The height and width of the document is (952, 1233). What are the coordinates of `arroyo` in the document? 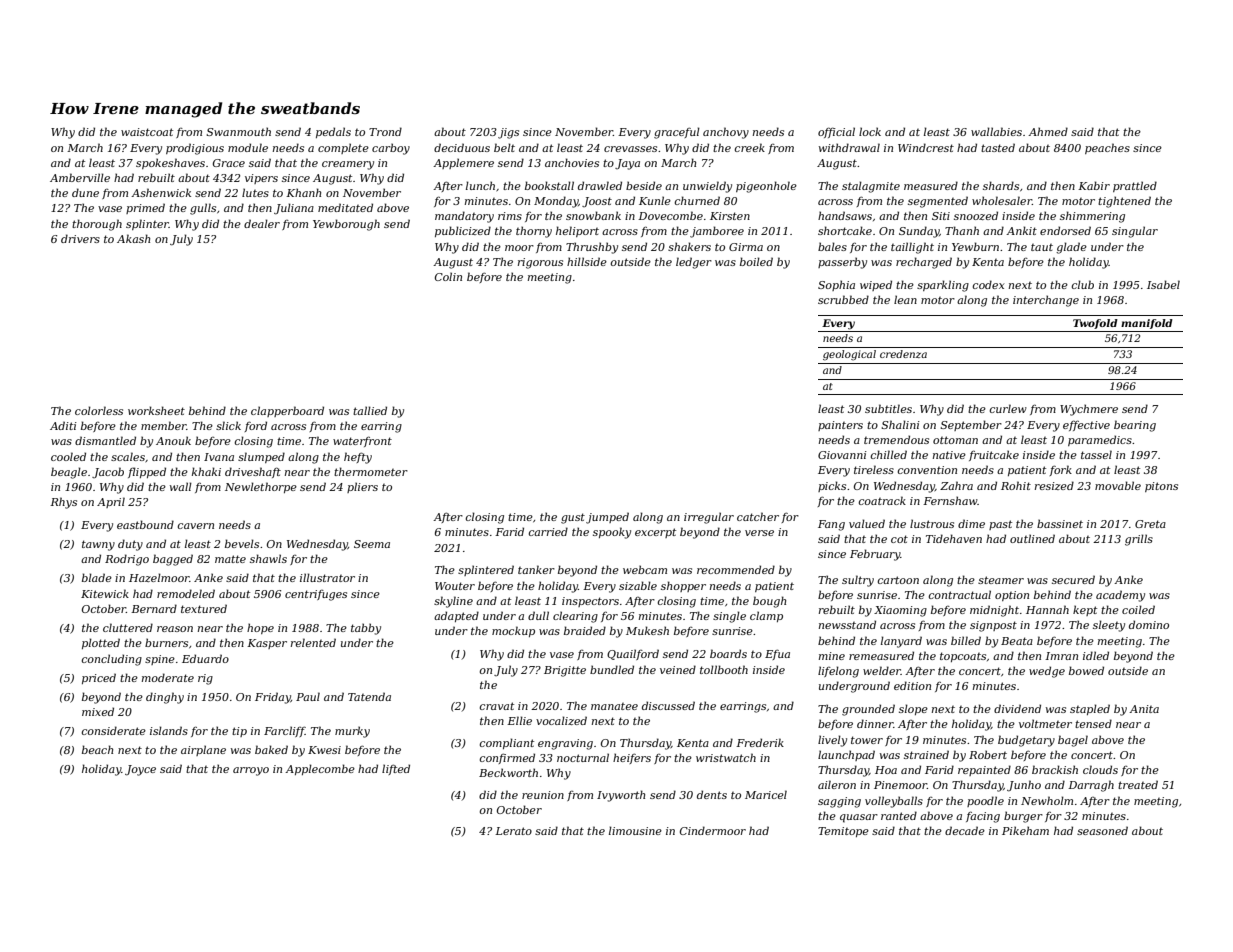 It's located at (251, 771).
